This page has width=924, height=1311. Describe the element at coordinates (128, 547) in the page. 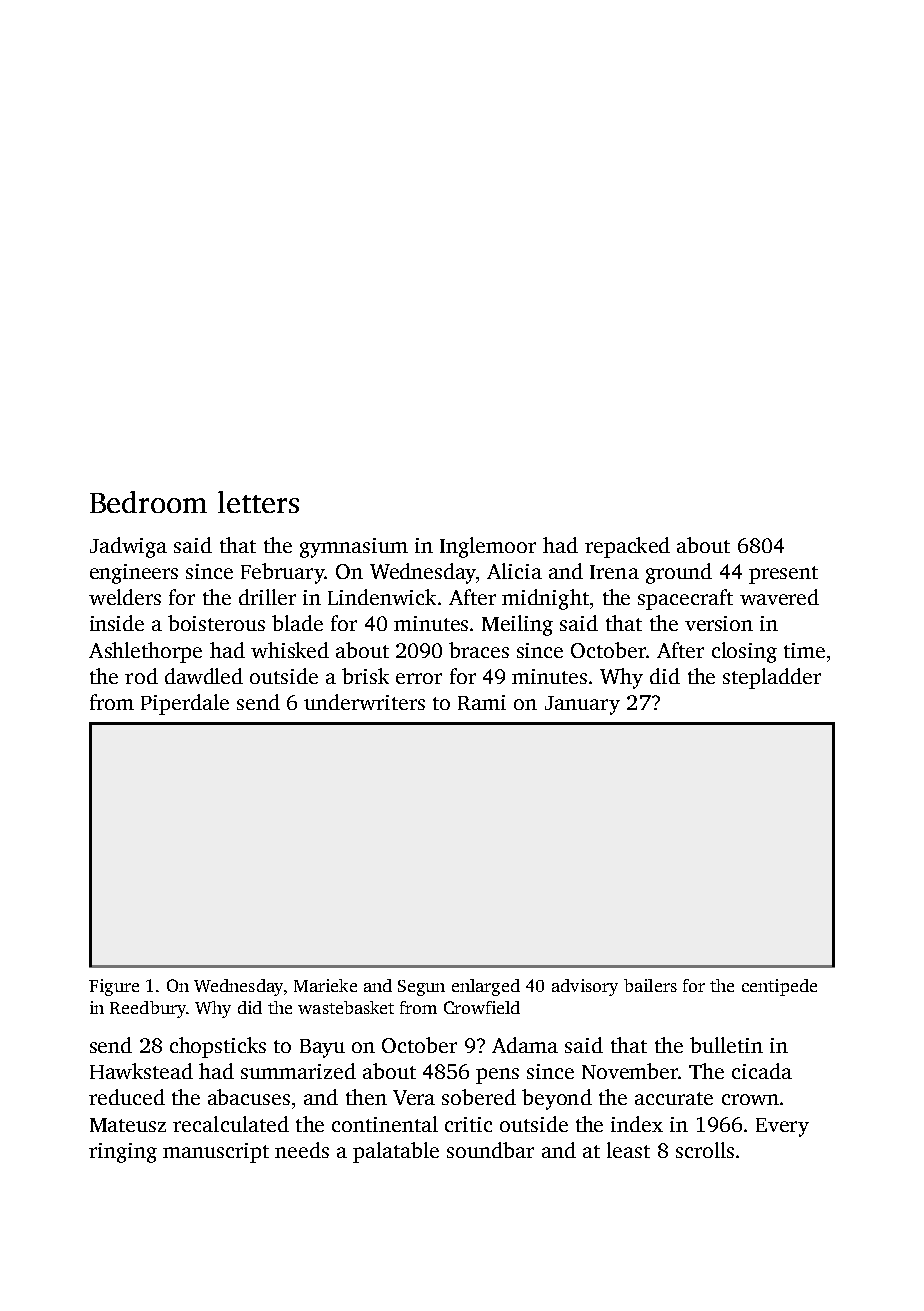

I see `Jadwiga` at that location.
